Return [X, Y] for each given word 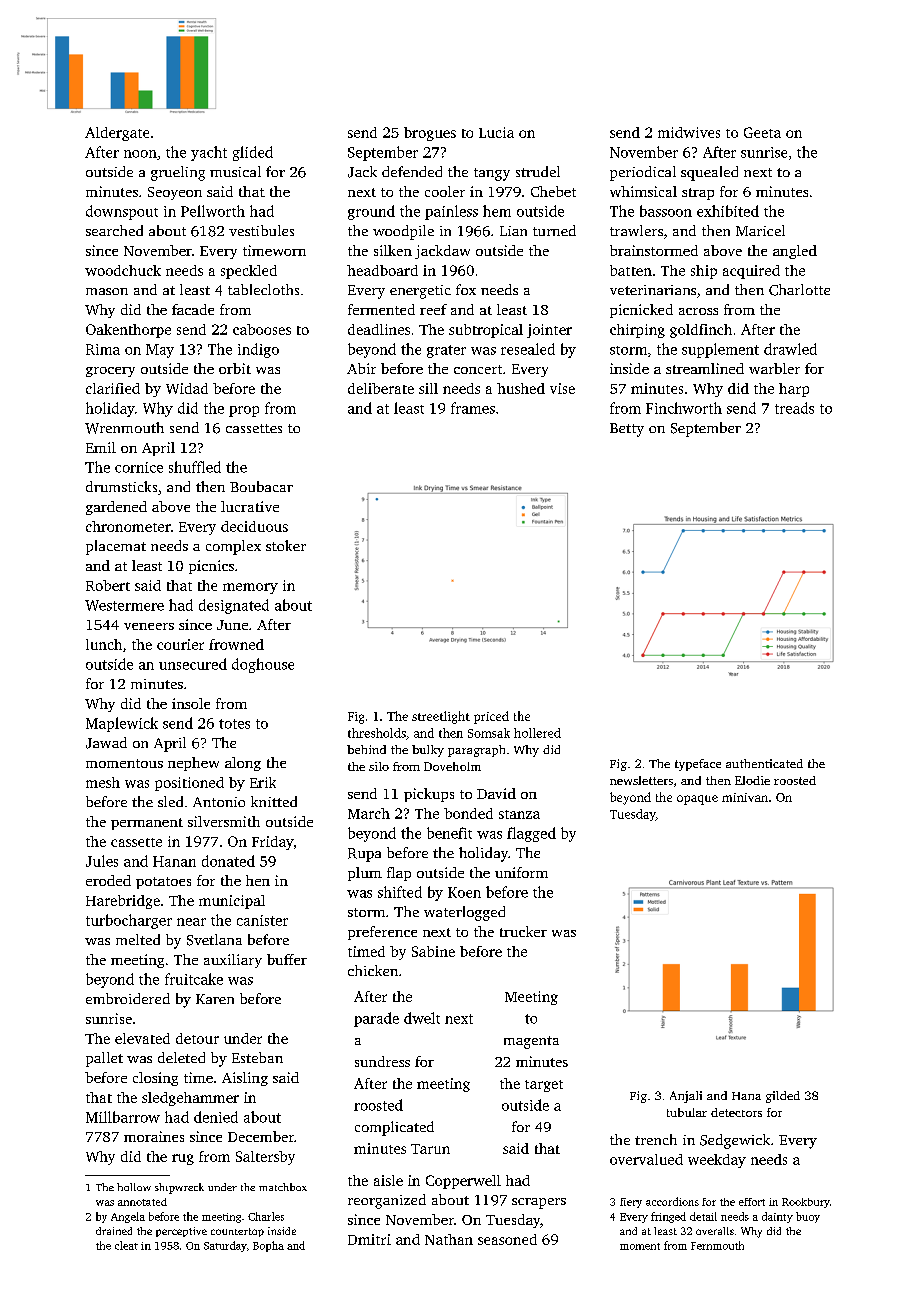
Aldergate [117, 134]
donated [228, 861]
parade [376, 1019]
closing [155, 1079]
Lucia [496, 132]
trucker [523, 931]
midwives [689, 132]
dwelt [422, 1018]
